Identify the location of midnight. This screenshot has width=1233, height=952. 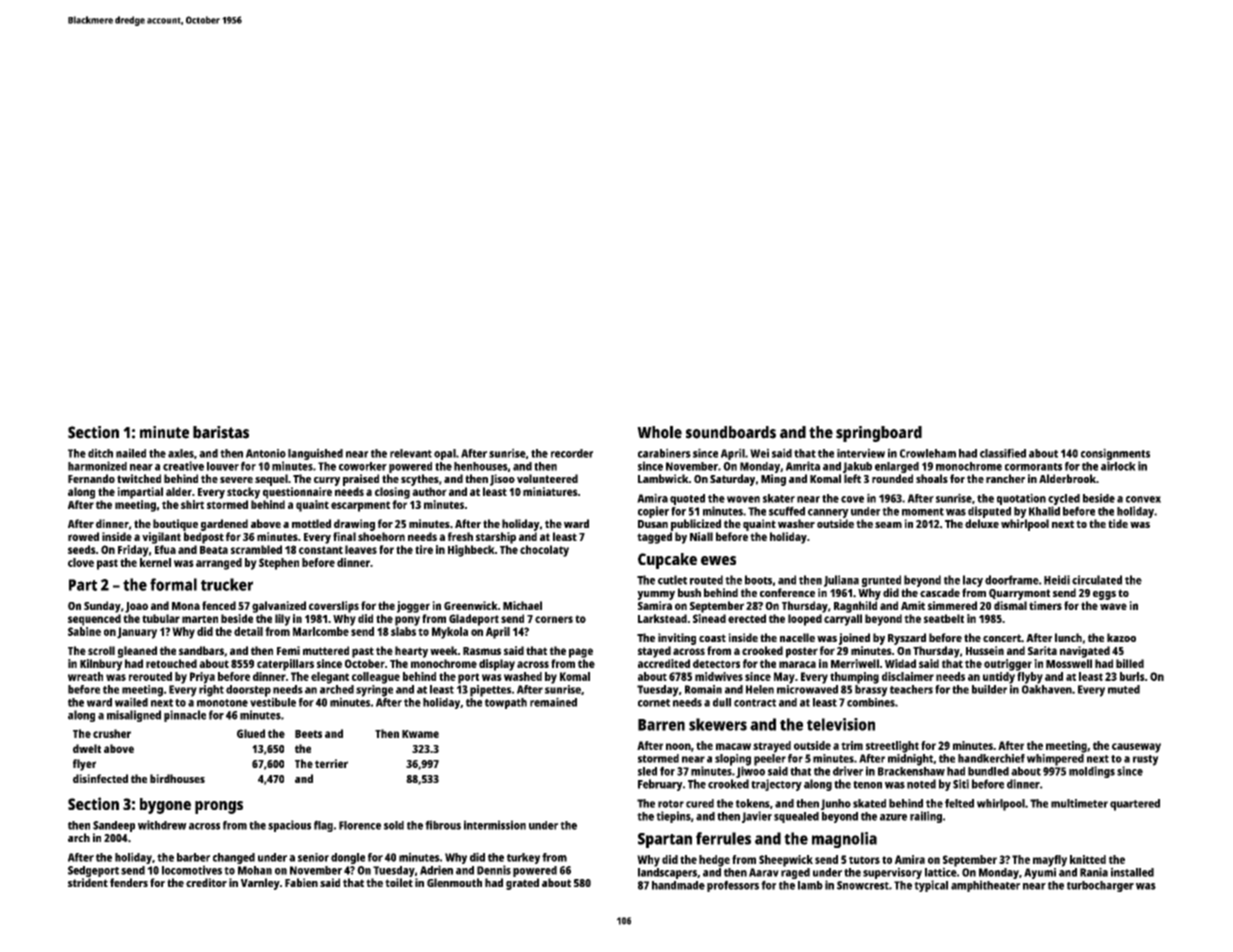
(910, 760).
